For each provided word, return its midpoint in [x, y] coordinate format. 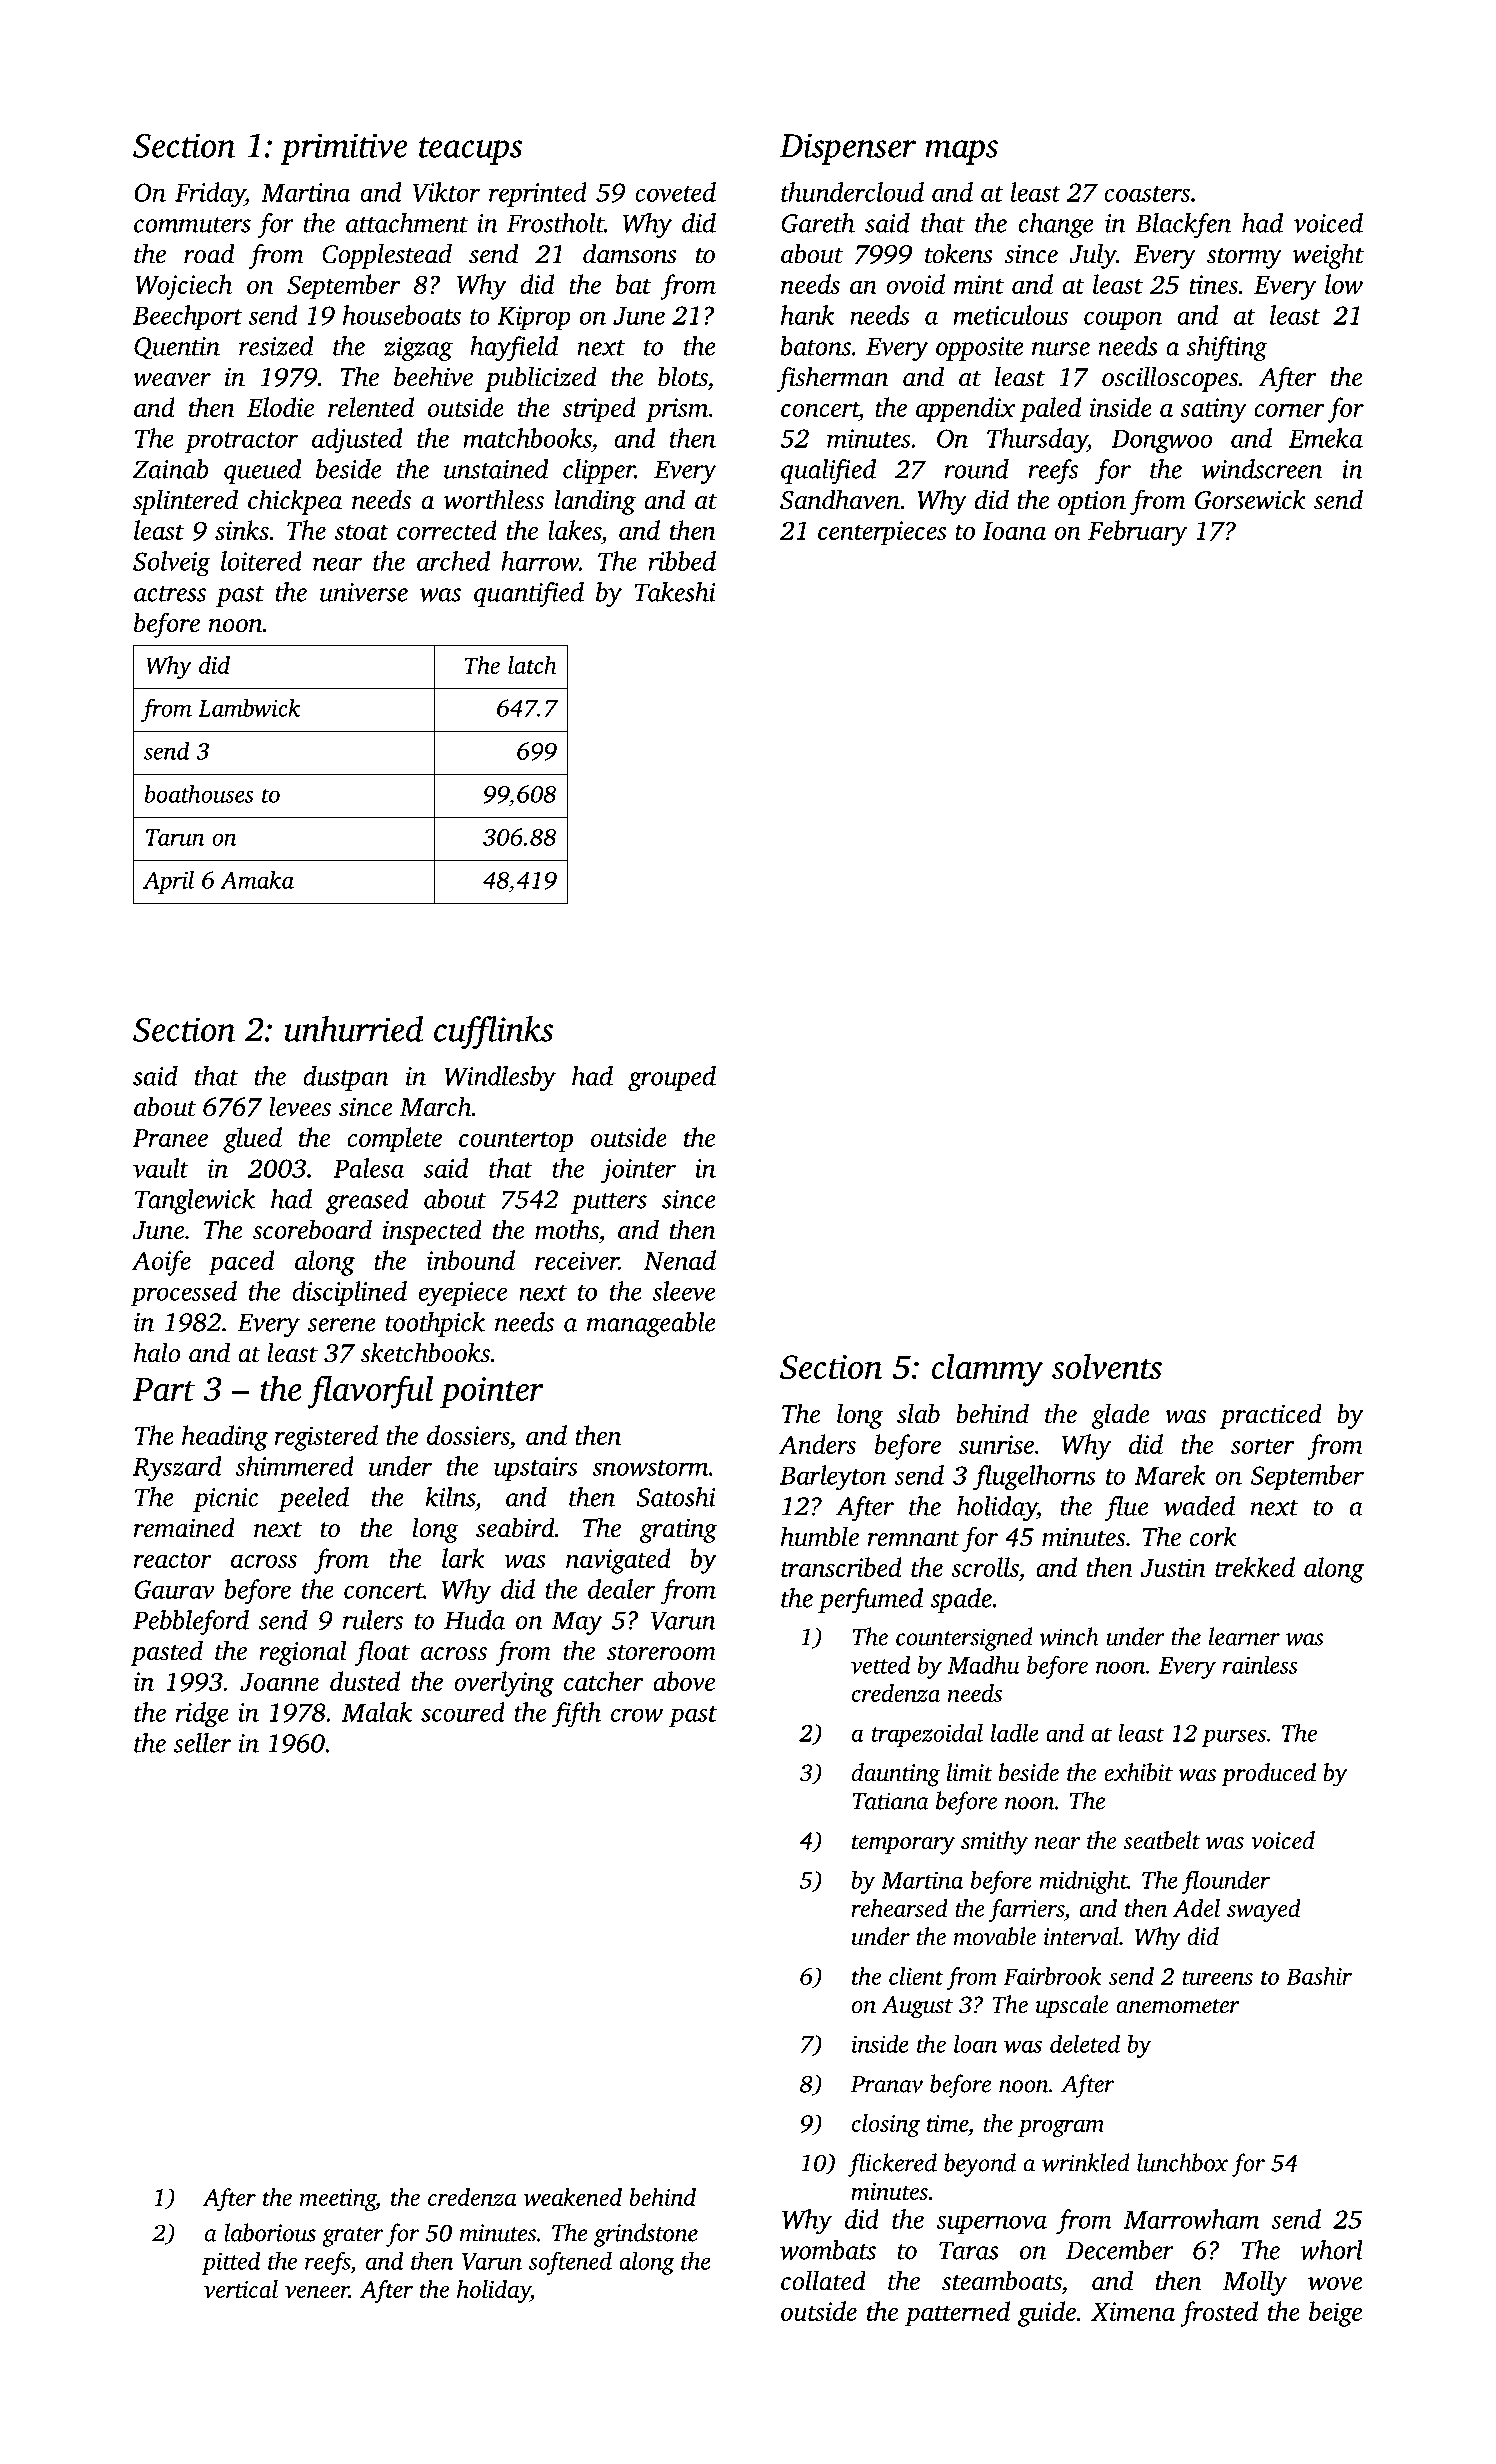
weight [1328, 256]
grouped [672, 1078]
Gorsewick [1250, 499]
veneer [317, 2292]
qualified [828, 471]
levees [300, 1106]
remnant [913, 1539]
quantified [529, 594]
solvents [1107, 1366]
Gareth [818, 223]
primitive [343, 149]
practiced [1271, 1416]
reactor [173, 1560]
